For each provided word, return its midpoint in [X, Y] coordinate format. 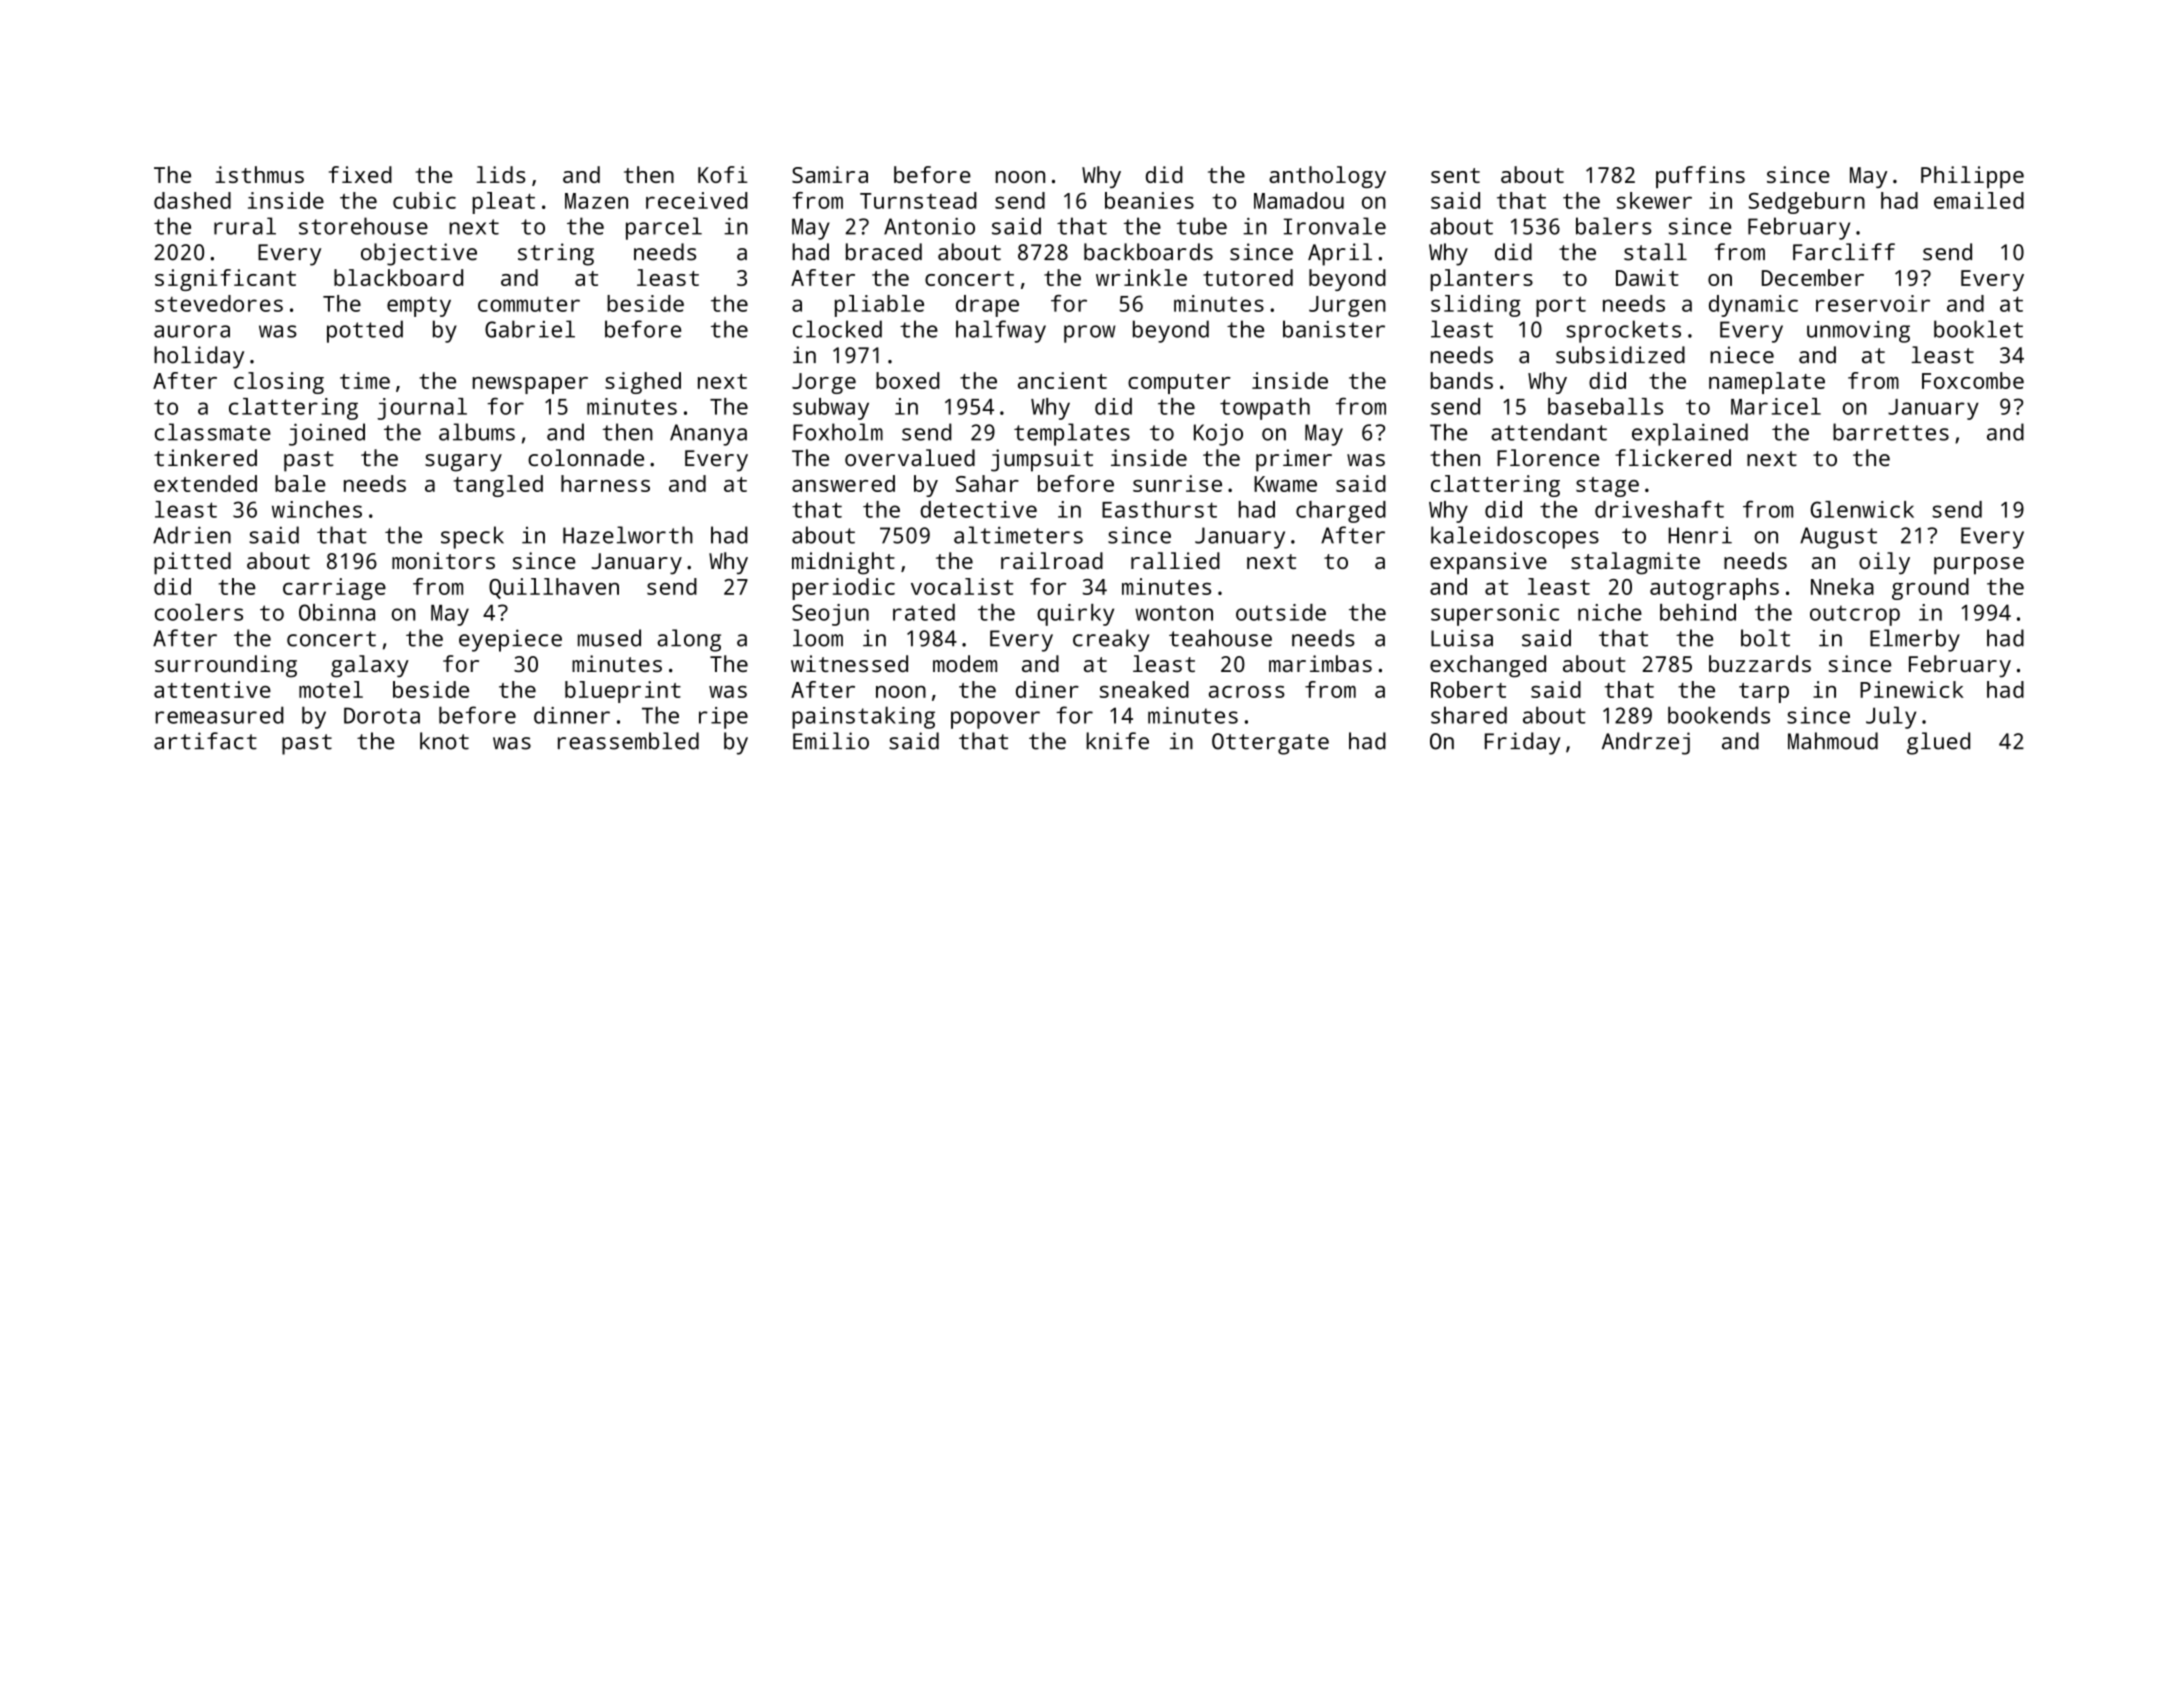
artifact [205, 741]
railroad [1052, 560]
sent [1455, 175]
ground [1930, 589]
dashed [192, 200]
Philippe [1972, 177]
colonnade [586, 458]
